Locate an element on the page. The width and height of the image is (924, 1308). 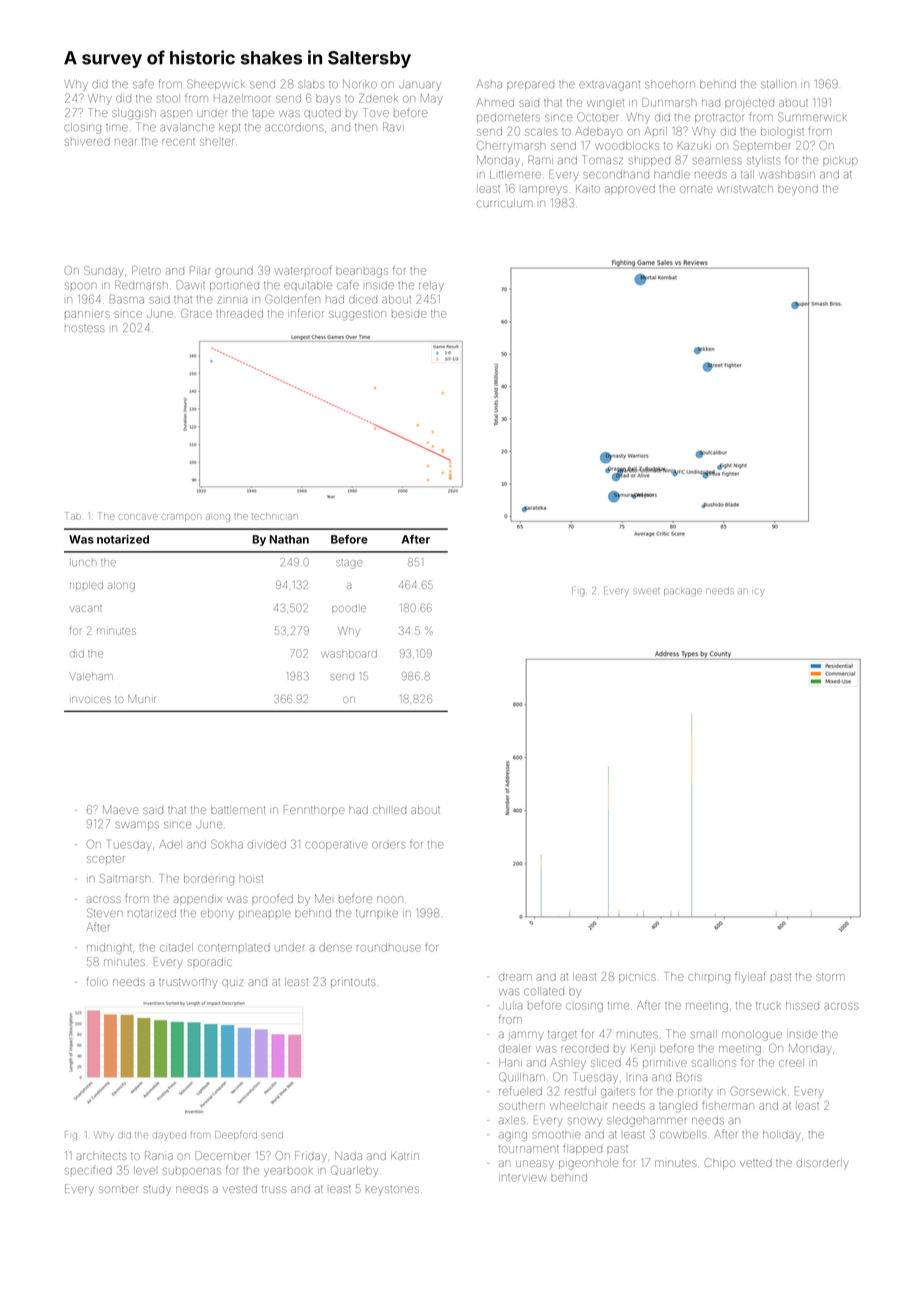
Pietro is located at coordinates (146, 270).
